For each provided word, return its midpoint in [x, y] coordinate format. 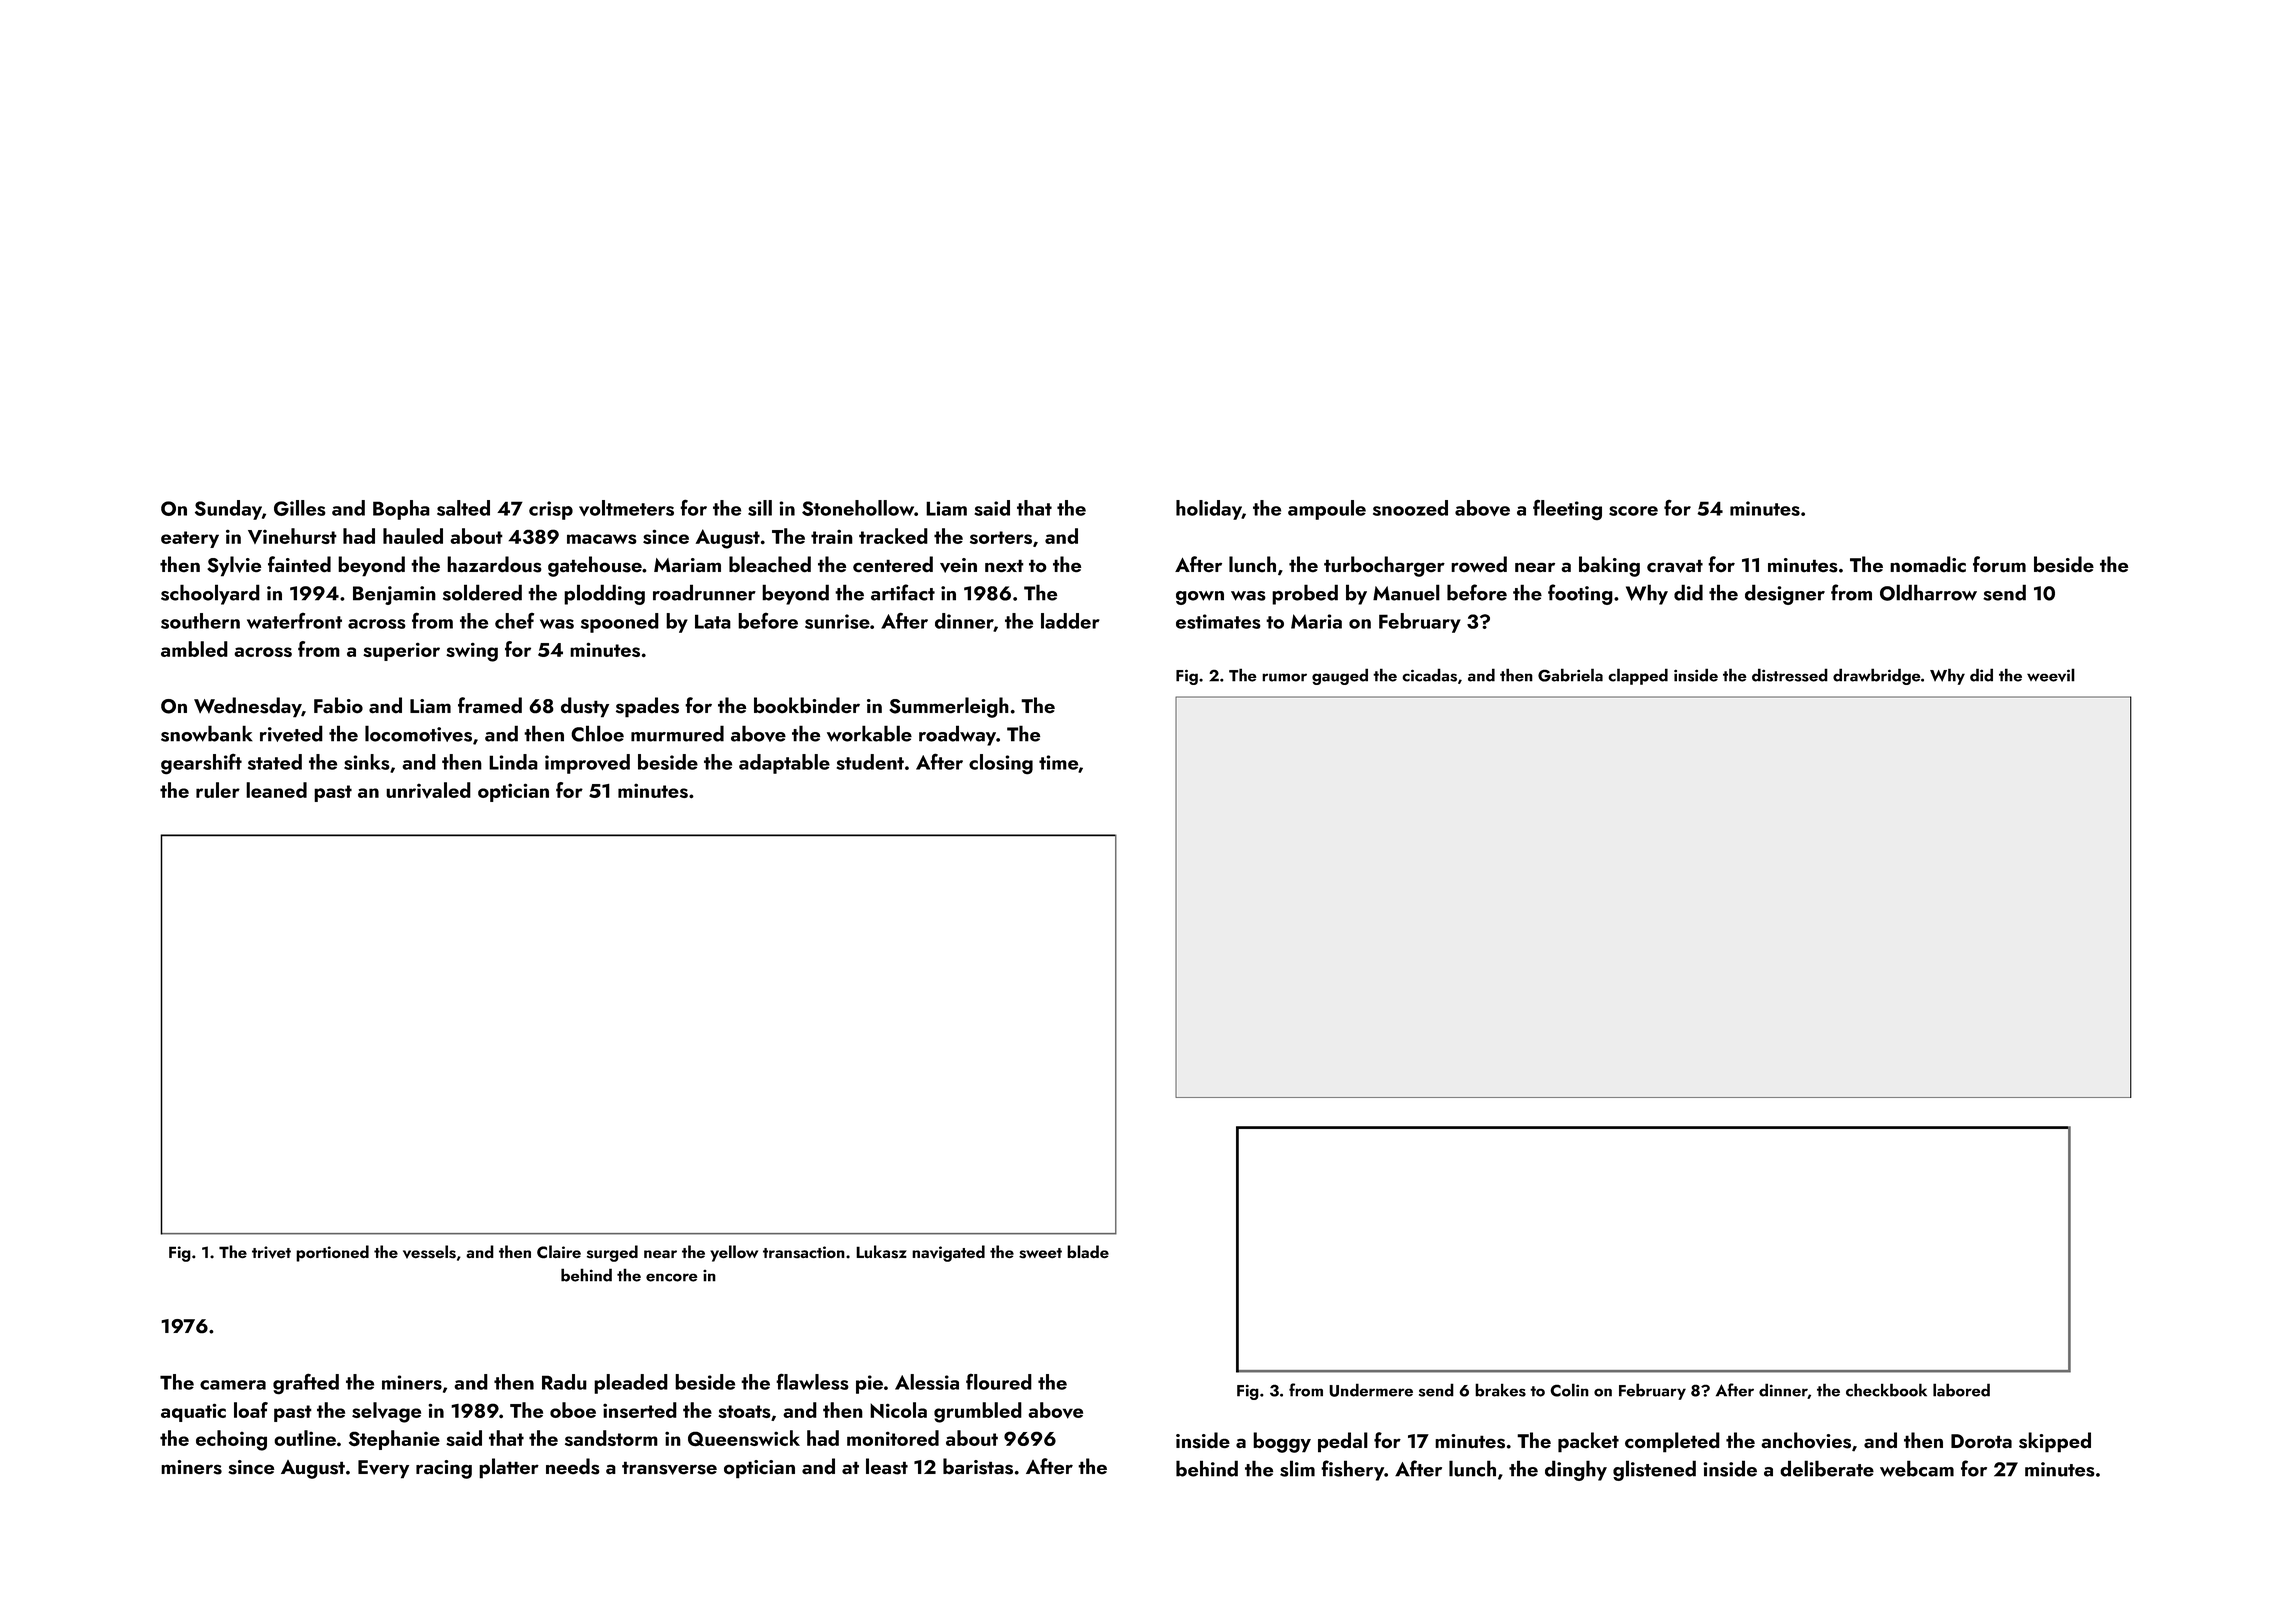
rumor [1284, 677]
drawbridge [1877, 676]
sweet [1040, 1253]
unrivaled [428, 790]
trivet [271, 1252]
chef [514, 620]
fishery [1353, 1470]
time [1058, 762]
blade [1088, 1251]
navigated [948, 1253]
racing [444, 1469]
